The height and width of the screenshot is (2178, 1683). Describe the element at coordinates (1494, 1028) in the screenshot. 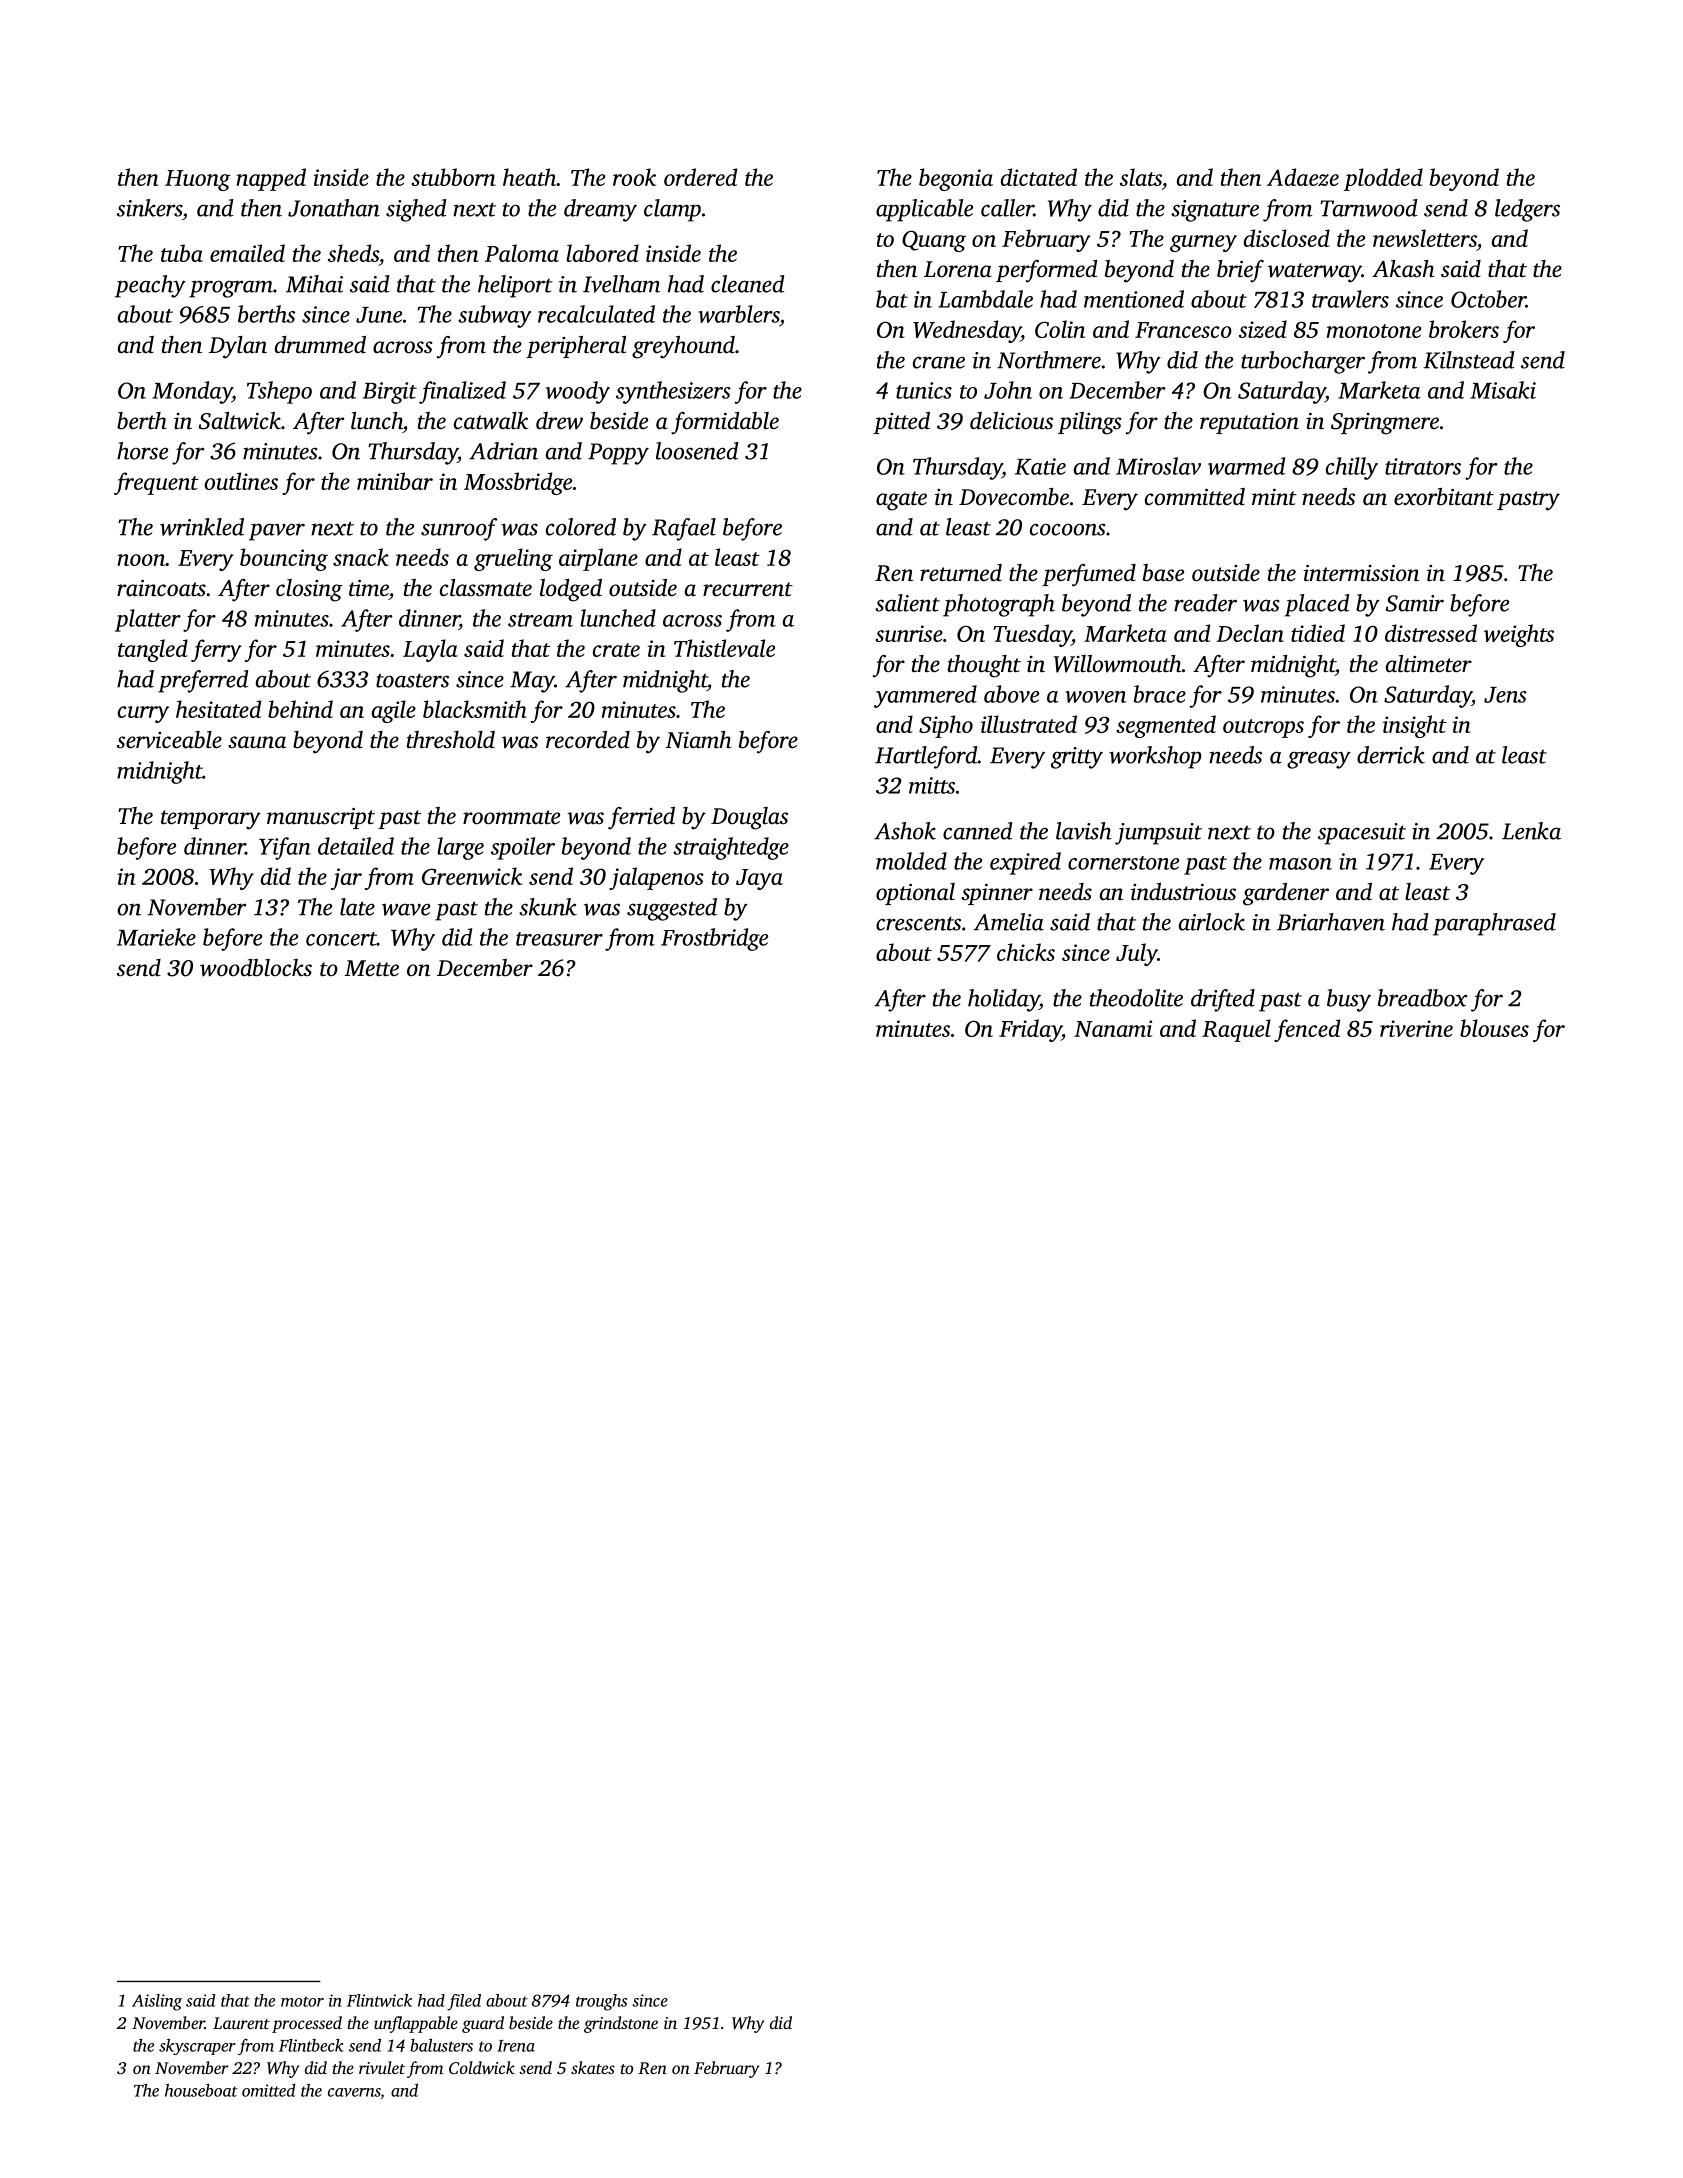

I see `blouses` at that location.
